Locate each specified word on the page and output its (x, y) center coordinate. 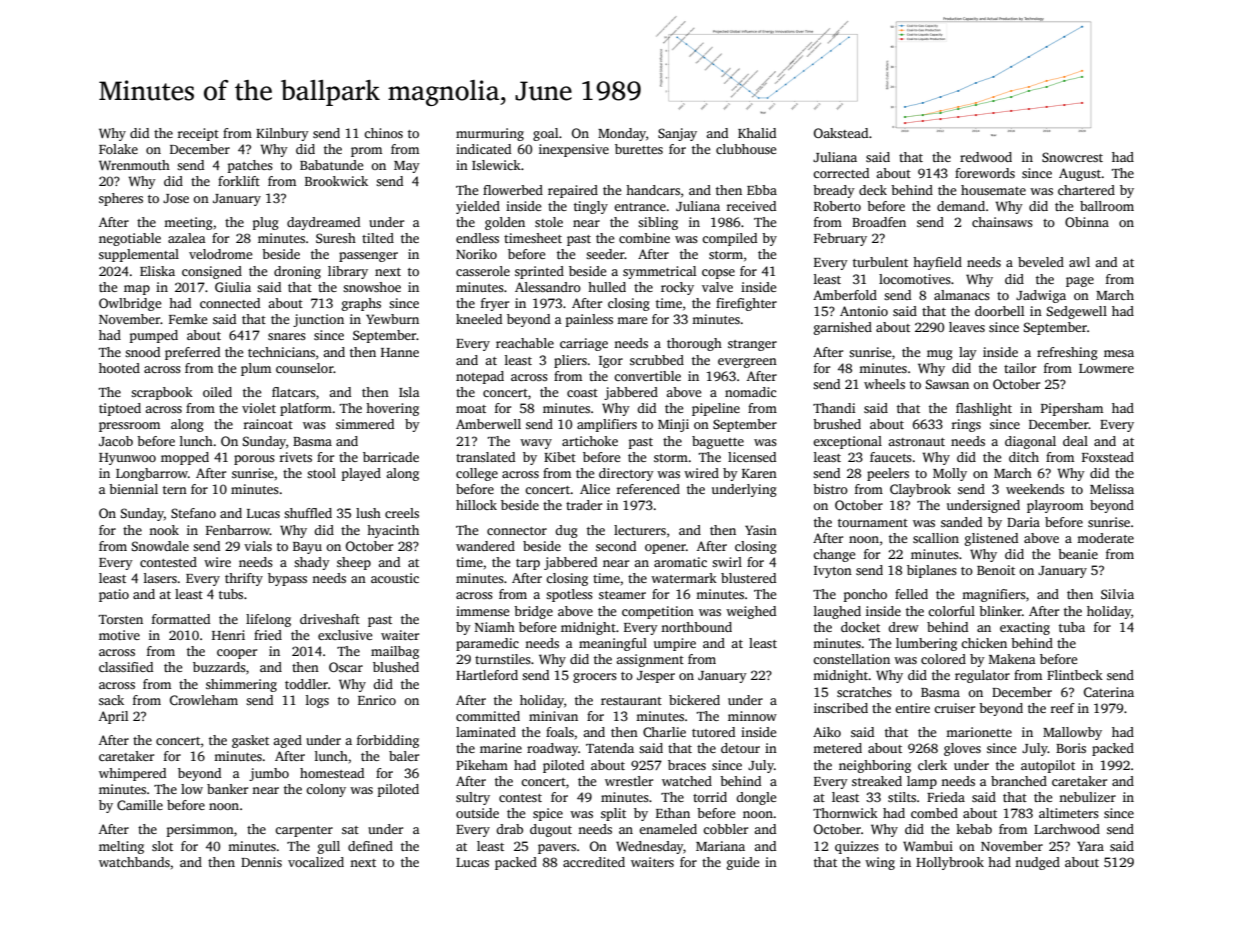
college (477, 474)
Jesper (656, 677)
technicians (281, 352)
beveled (1041, 262)
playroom (1055, 506)
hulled (607, 287)
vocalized (316, 862)
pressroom (129, 427)
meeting (188, 223)
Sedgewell (1077, 312)
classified (126, 667)
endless (477, 238)
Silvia (1117, 594)
